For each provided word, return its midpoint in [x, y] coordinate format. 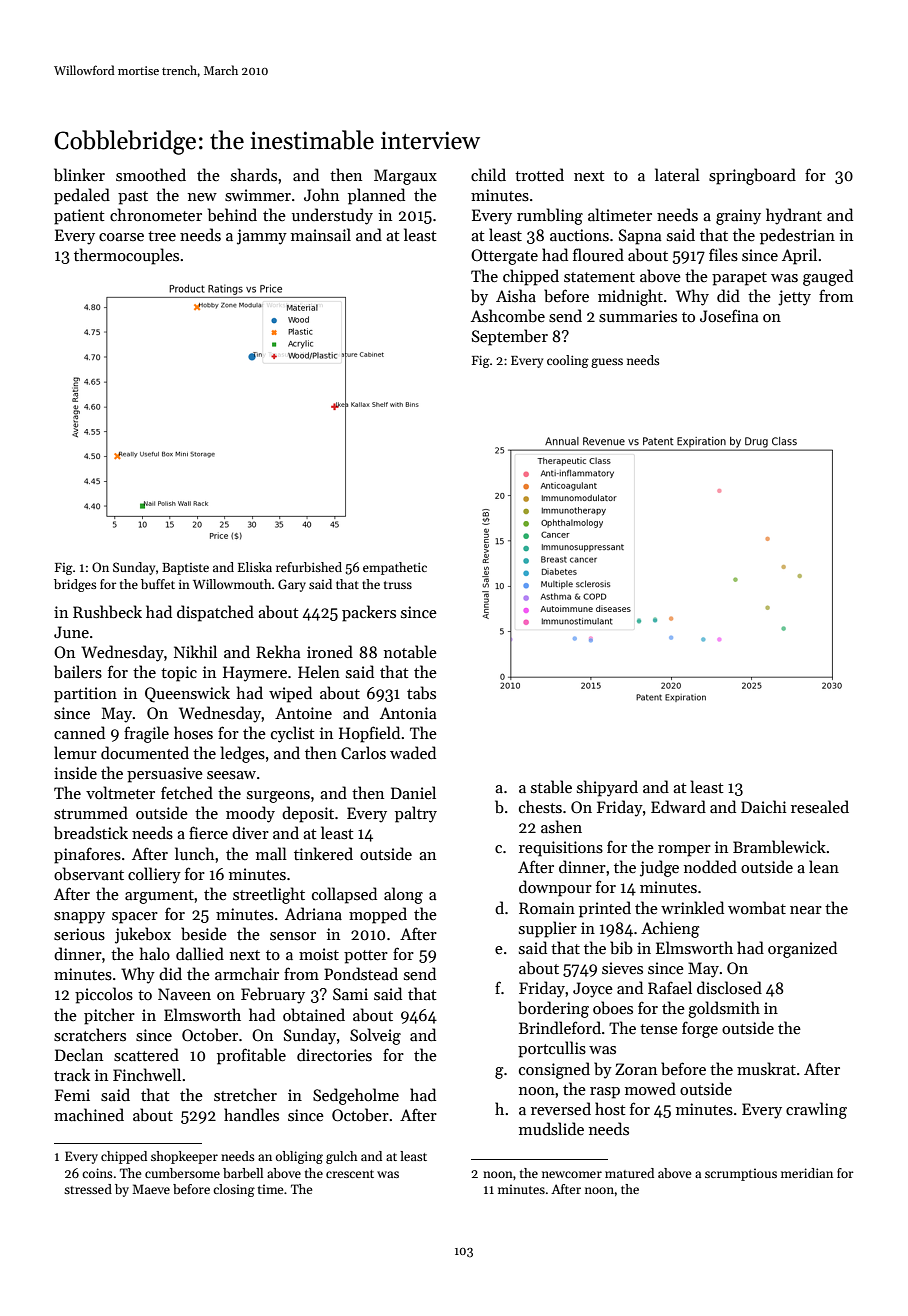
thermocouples [126, 256]
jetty [794, 298]
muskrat [766, 1068]
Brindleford [560, 1027]
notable [410, 651]
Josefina [729, 315]
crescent [350, 1174]
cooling [568, 361]
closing [234, 1190]
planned [376, 196]
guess [607, 363]
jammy [262, 237]
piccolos [104, 995]
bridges [75, 585]
